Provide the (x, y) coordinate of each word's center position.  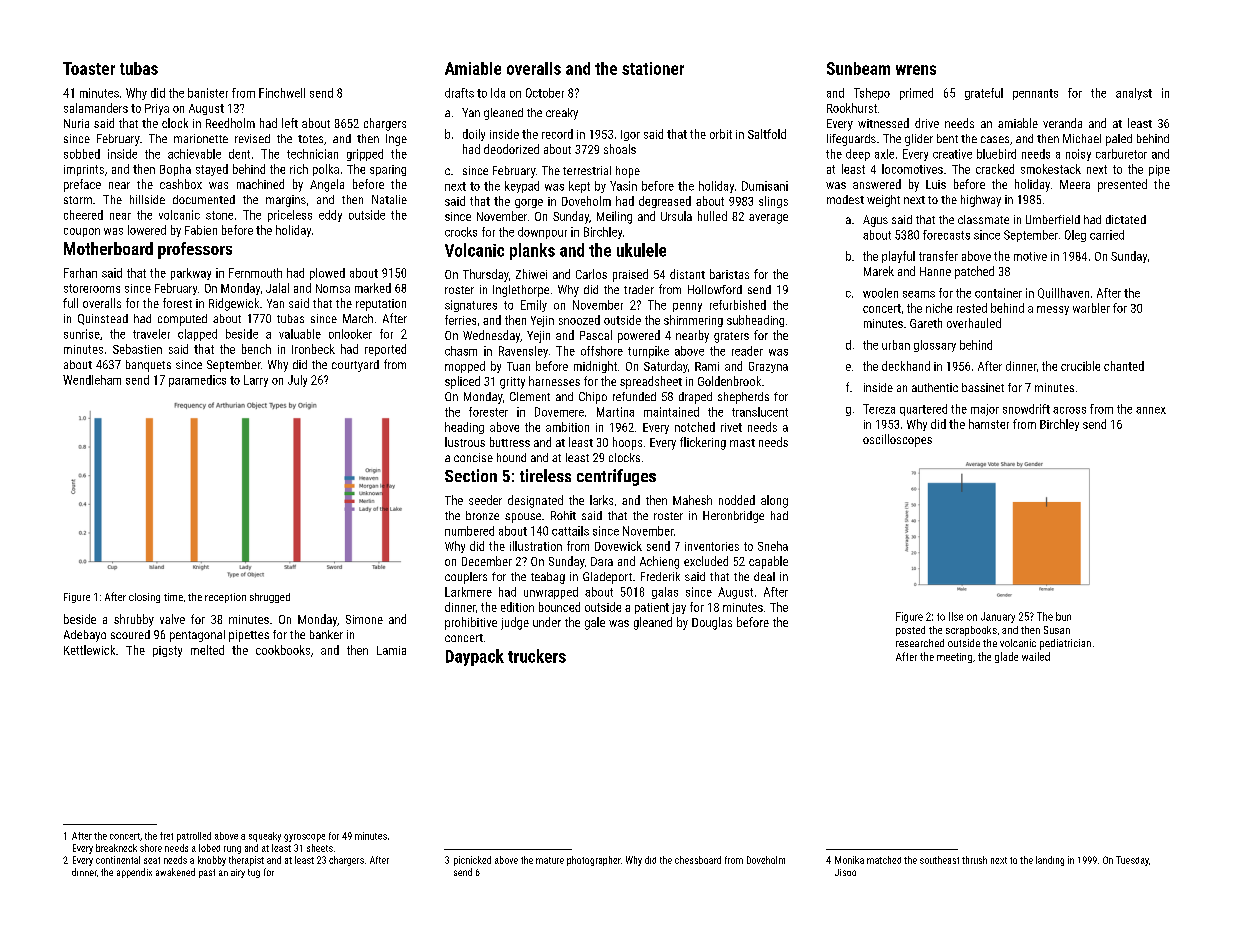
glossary (935, 346)
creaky (562, 114)
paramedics (197, 381)
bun (1063, 616)
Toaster (89, 68)
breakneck (116, 848)
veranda (1062, 123)
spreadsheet (651, 382)
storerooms (92, 288)
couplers (466, 578)
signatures (471, 306)
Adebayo (85, 636)
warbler (1091, 308)
